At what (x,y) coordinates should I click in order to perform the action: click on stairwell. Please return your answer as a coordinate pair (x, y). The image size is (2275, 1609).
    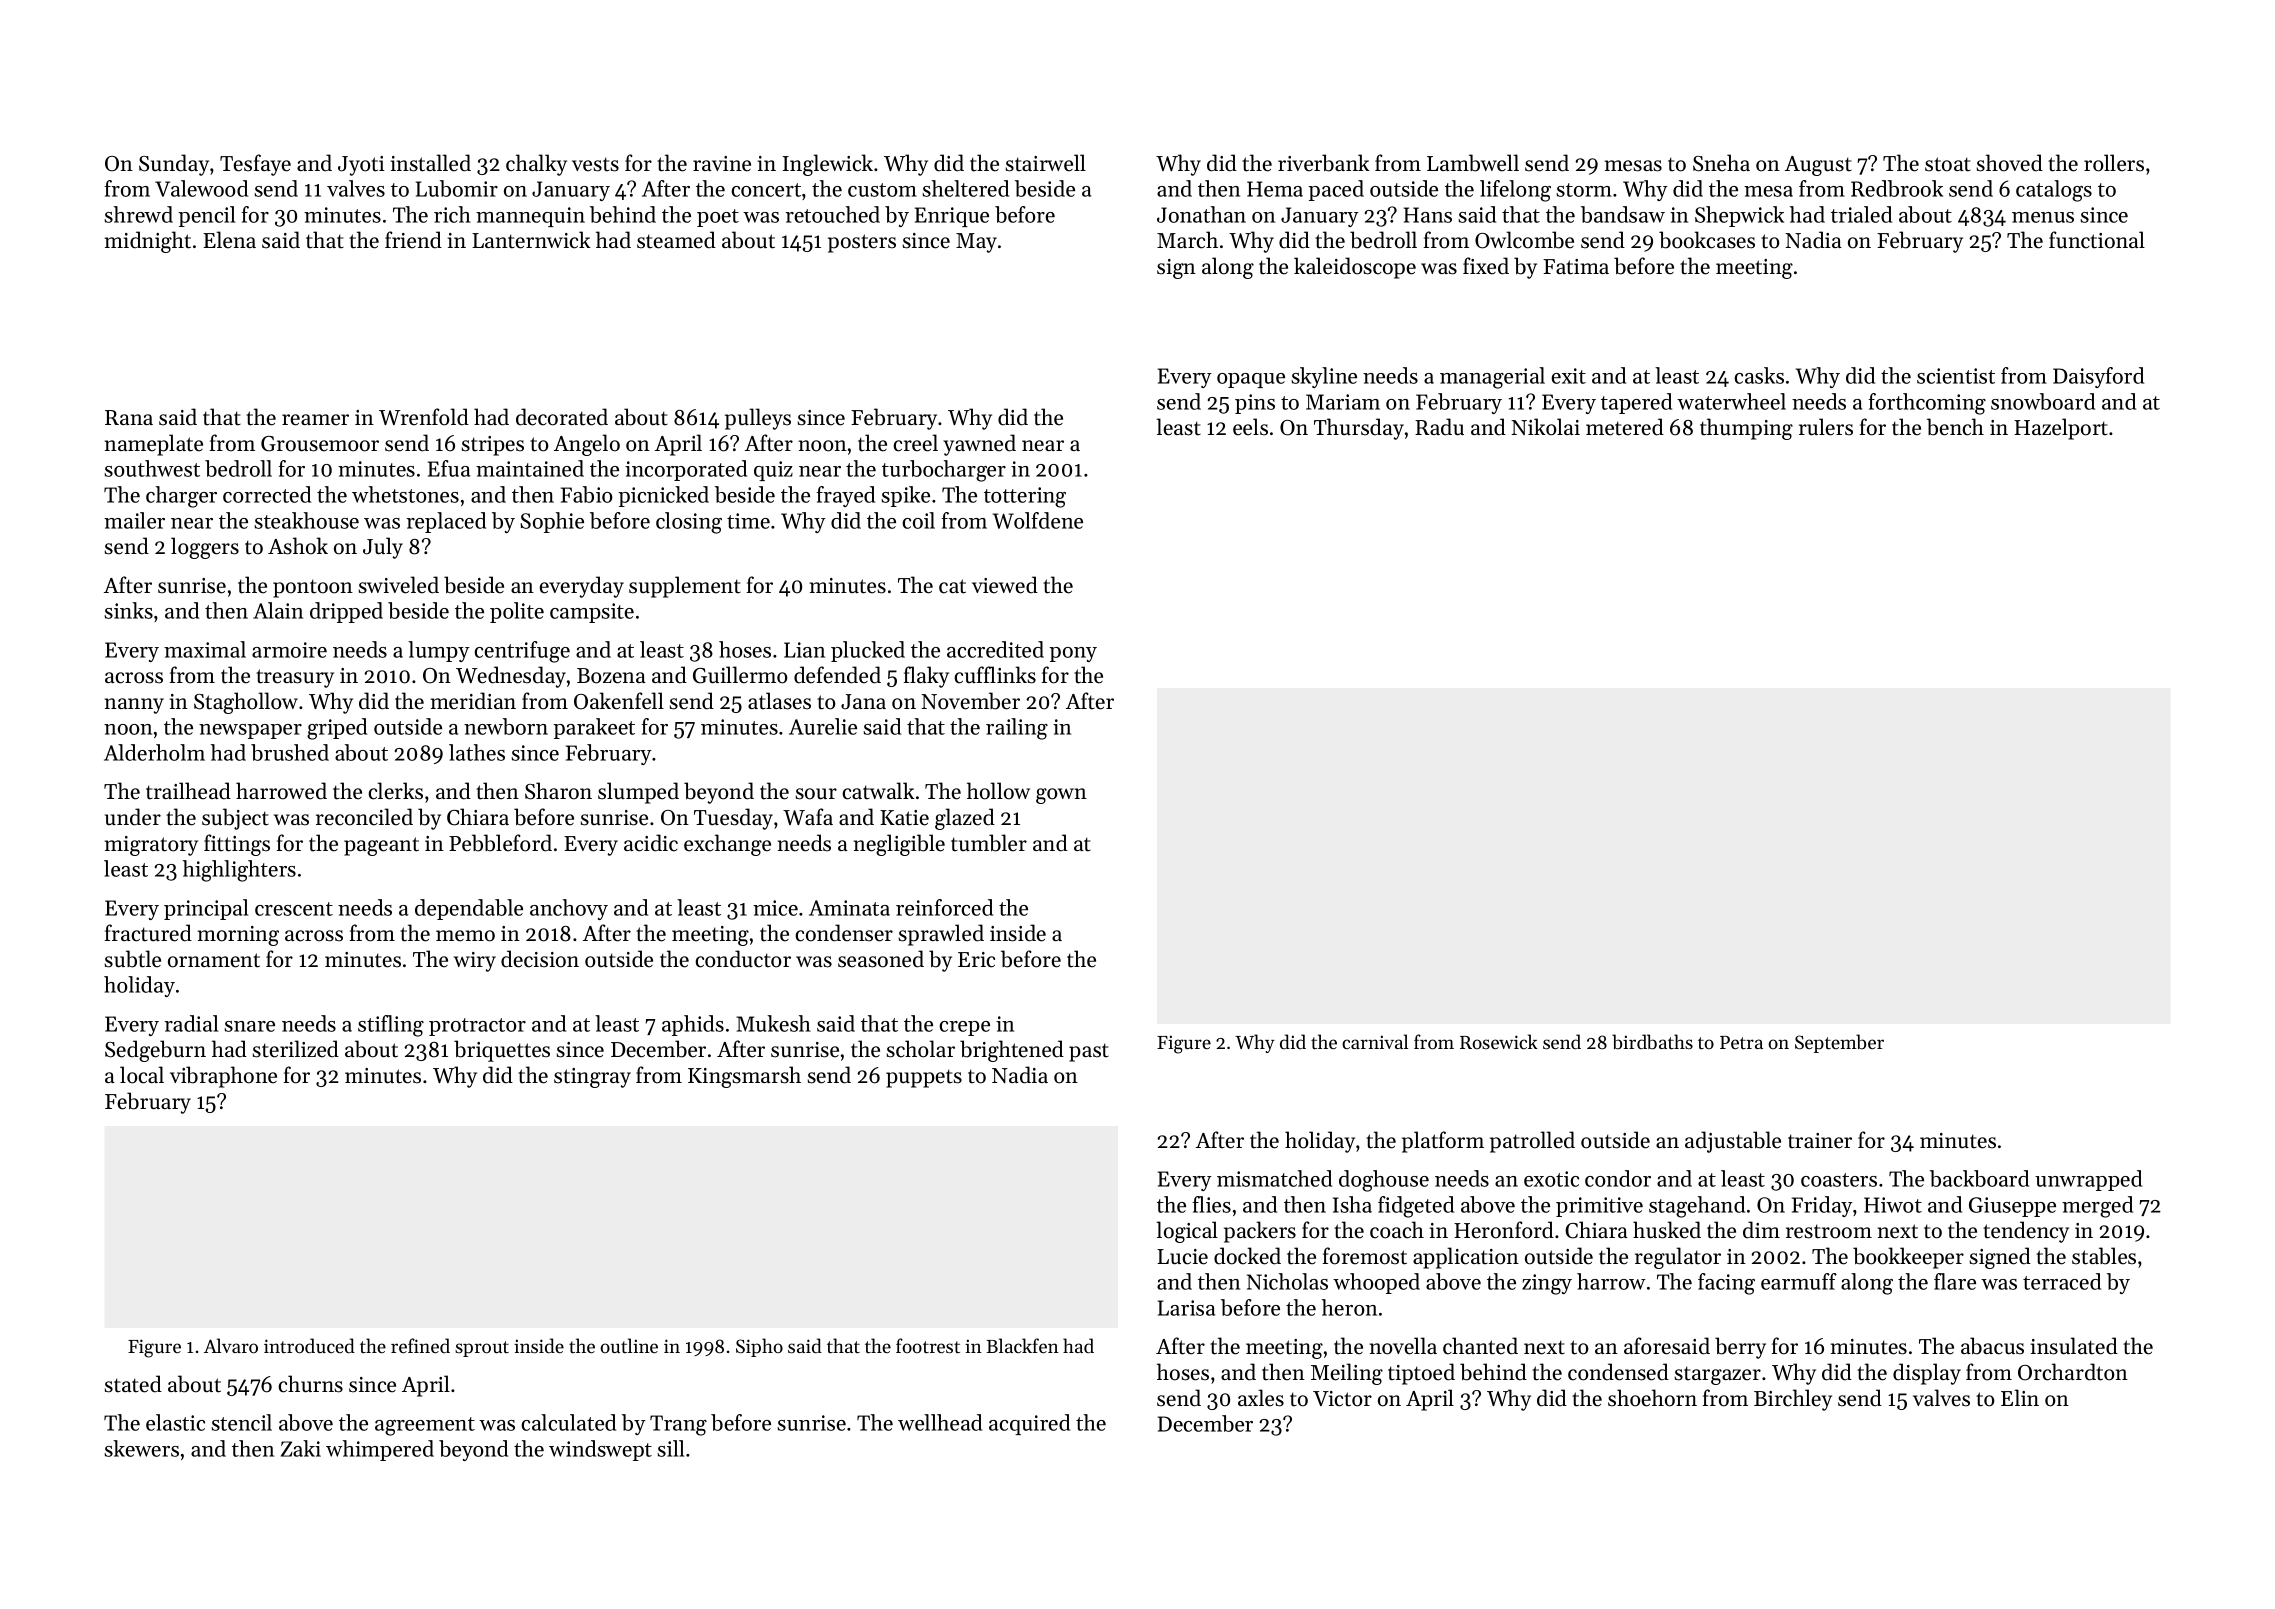
    Looking at the image, I should click on (1046, 163).
